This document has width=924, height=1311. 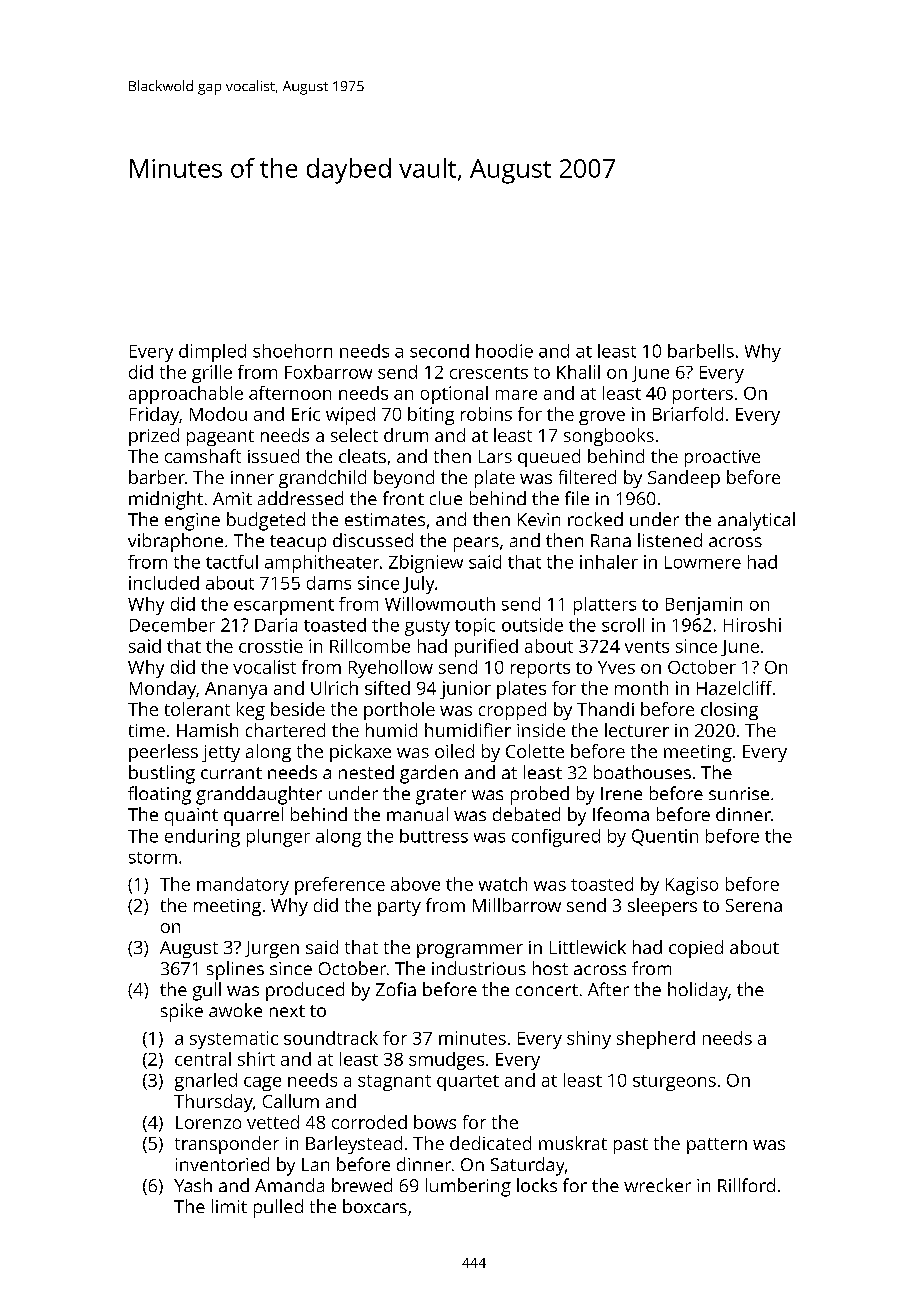 I want to click on barbells, so click(x=701, y=351).
